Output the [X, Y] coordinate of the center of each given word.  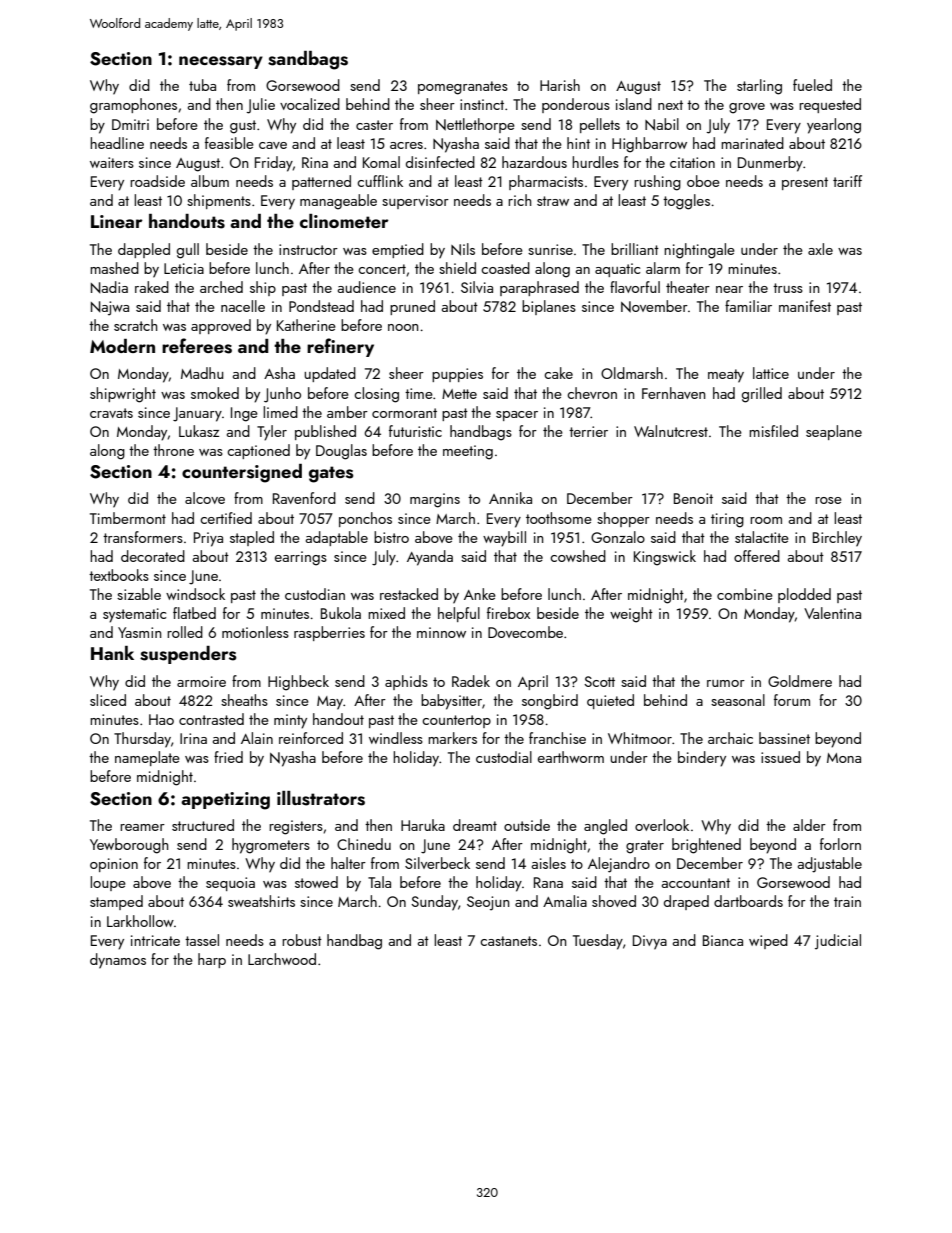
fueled [812, 85]
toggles [686, 202]
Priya [208, 539]
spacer [517, 416]
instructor [308, 249]
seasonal [738, 700]
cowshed [578, 556]
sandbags [308, 60]
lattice [771, 373]
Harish [560, 85]
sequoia [230, 884]
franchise [557, 738]
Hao [161, 719]
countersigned [242, 473]
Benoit [693, 498]
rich [520, 200]
